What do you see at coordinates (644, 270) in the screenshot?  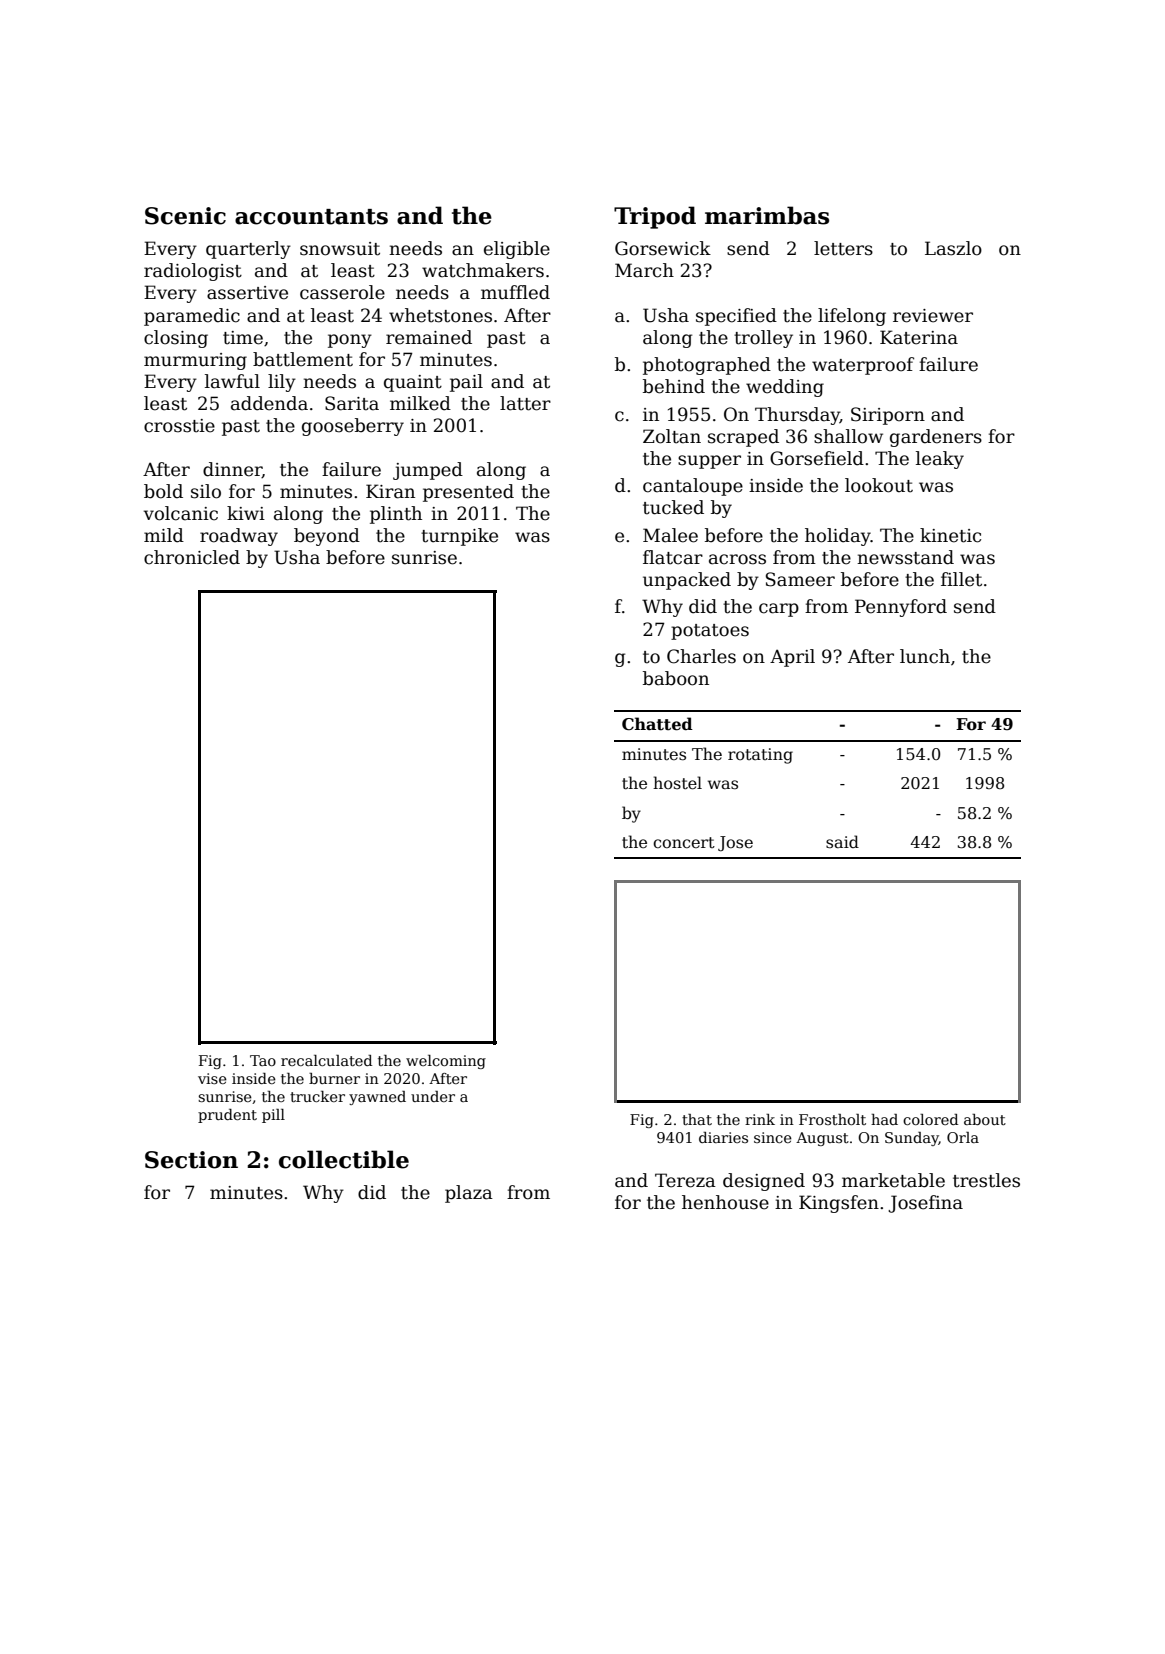 I see `March` at bounding box center [644, 270].
